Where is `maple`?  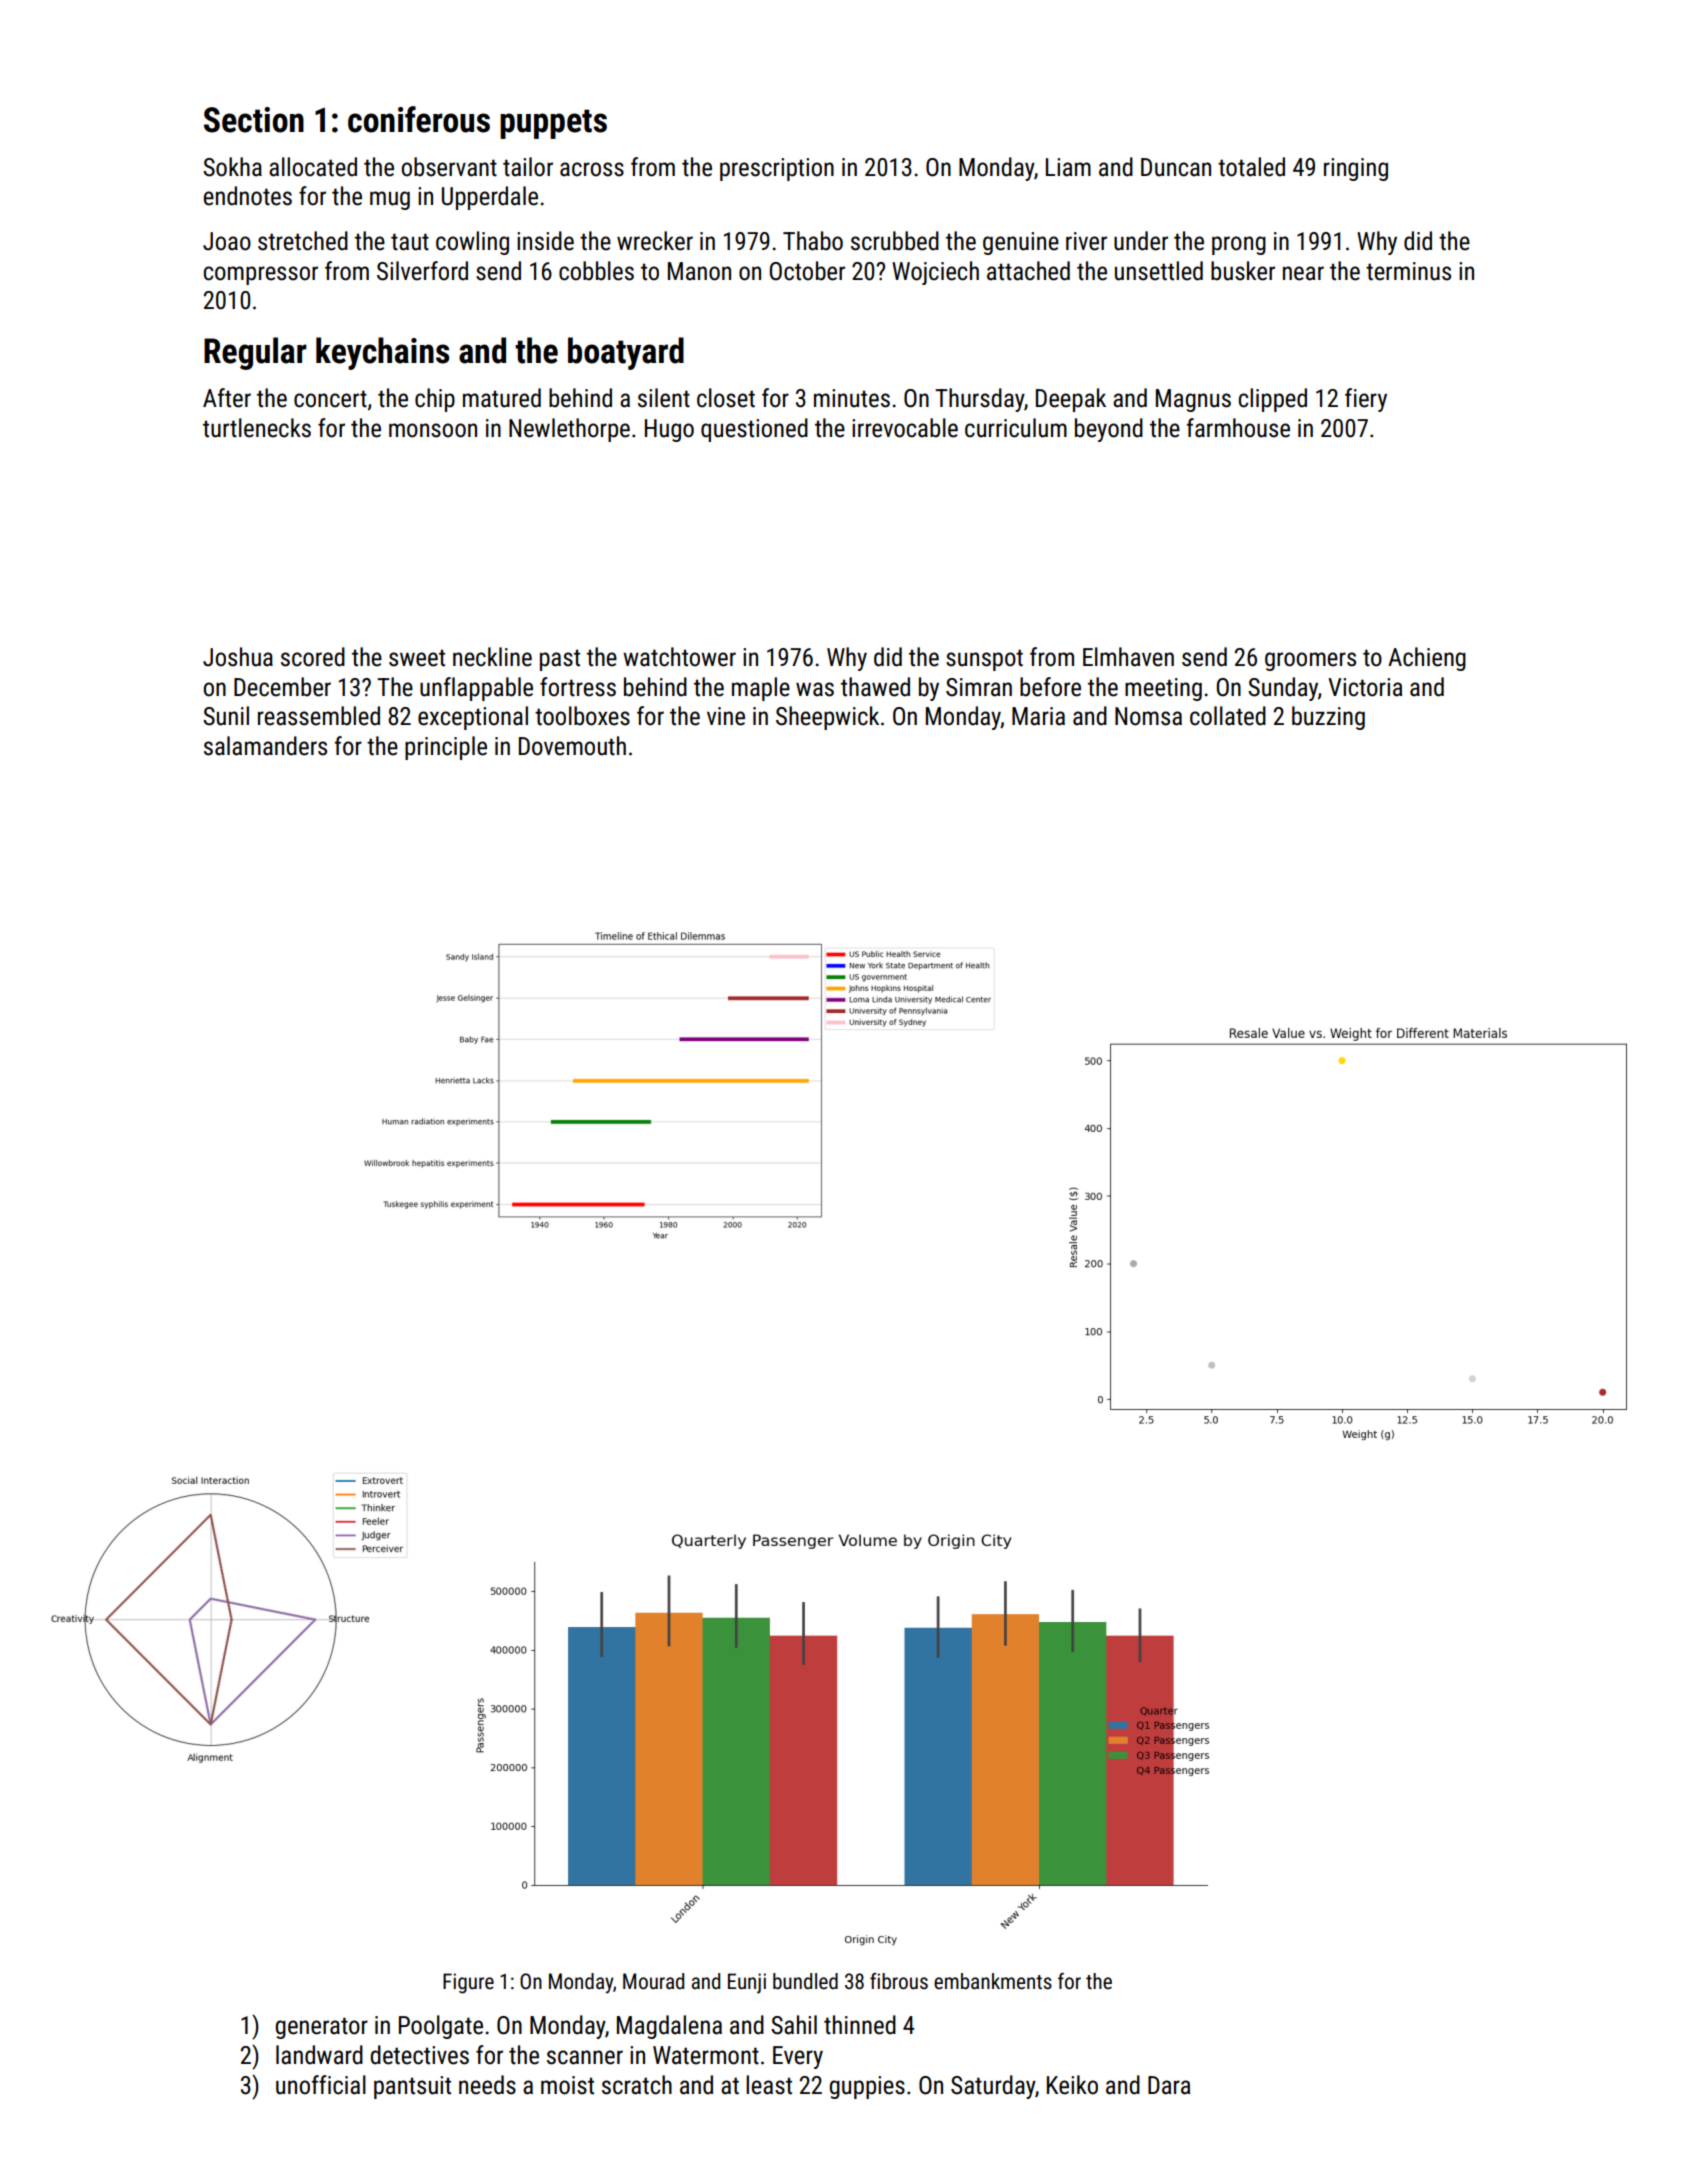
maple is located at coordinates (761, 689).
